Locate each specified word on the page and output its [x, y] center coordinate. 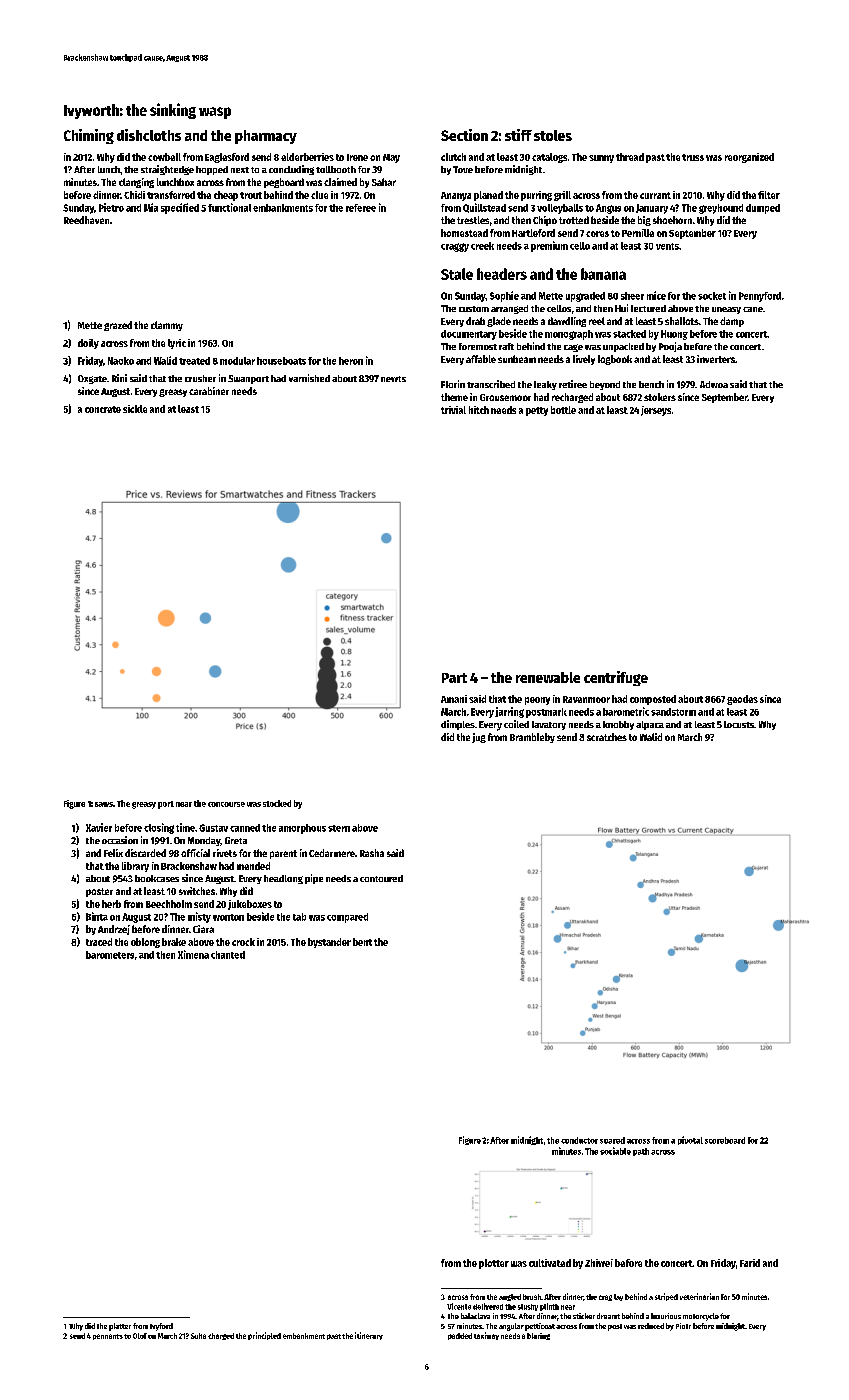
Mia [151, 207]
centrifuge [616, 678]
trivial [453, 410]
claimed [340, 182]
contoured [381, 878]
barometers [110, 955]
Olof [140, 1336]
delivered [488, 1306]
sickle [135, 409]
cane [753, 309]
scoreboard [725, 1140]
